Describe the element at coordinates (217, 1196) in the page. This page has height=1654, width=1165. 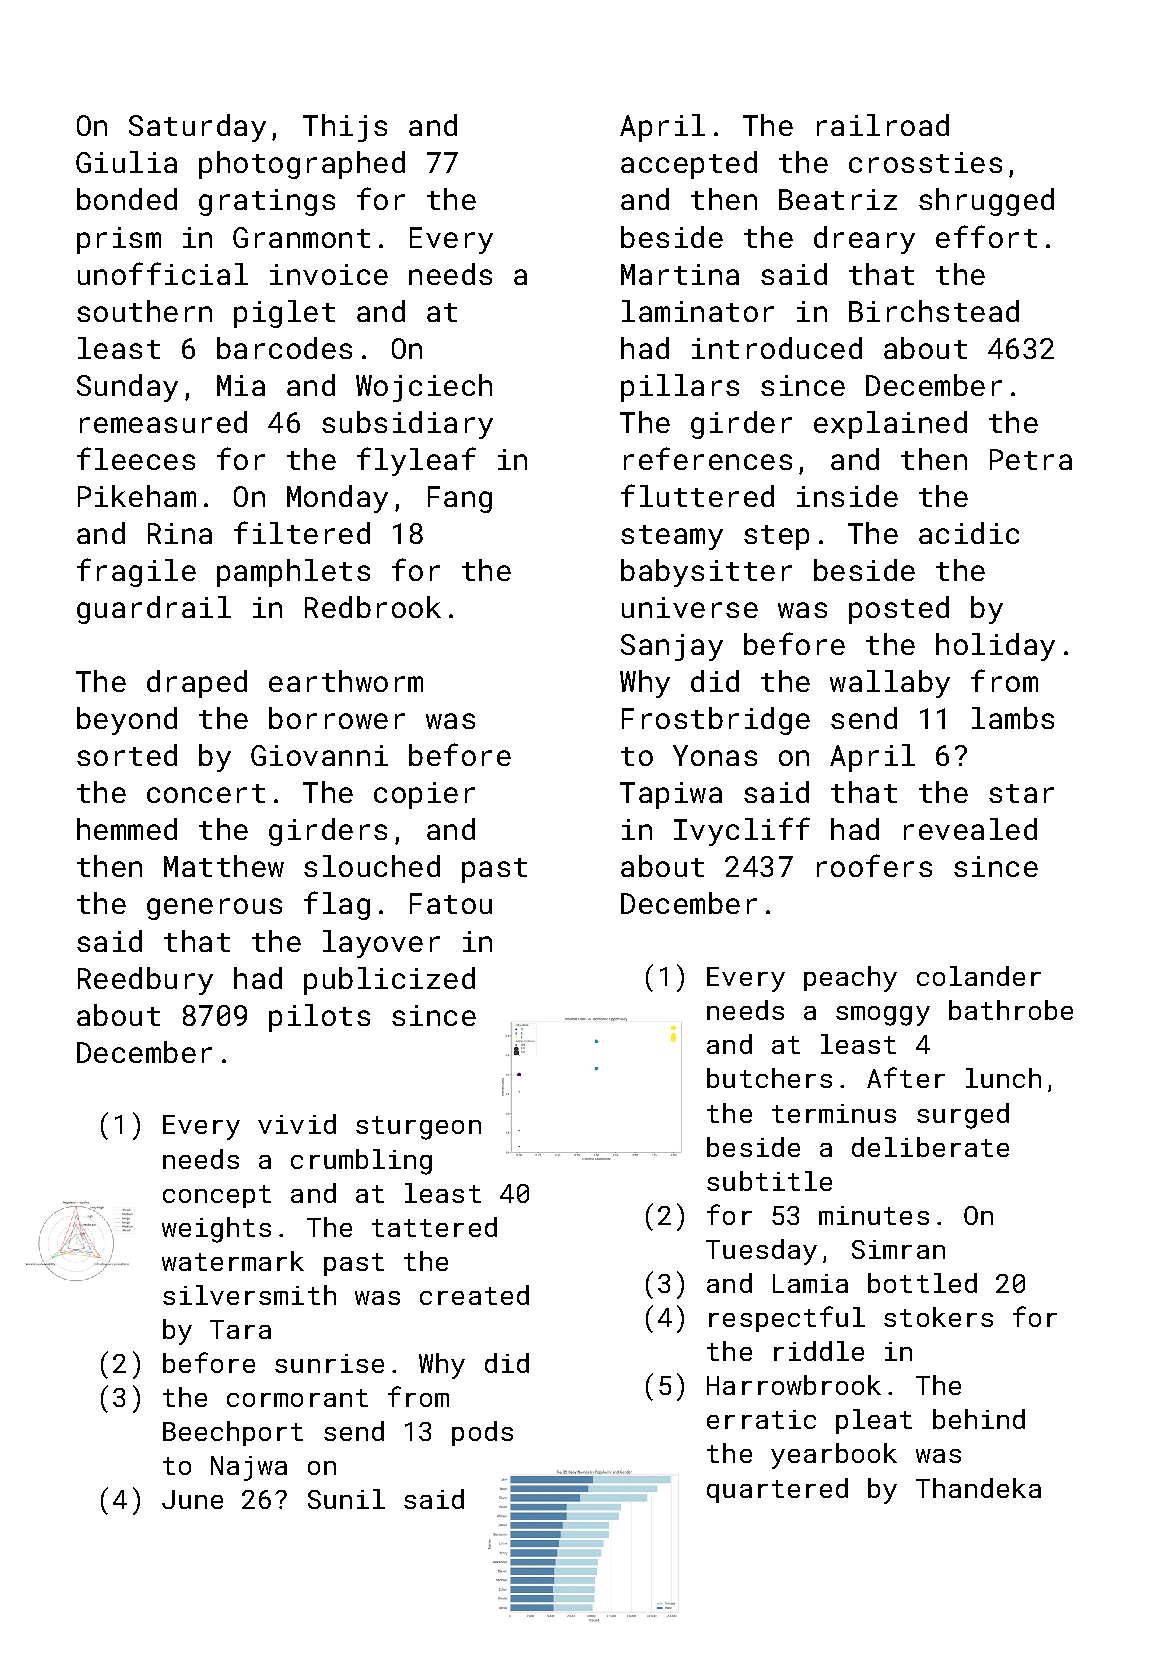
I see `concept` at that location.
